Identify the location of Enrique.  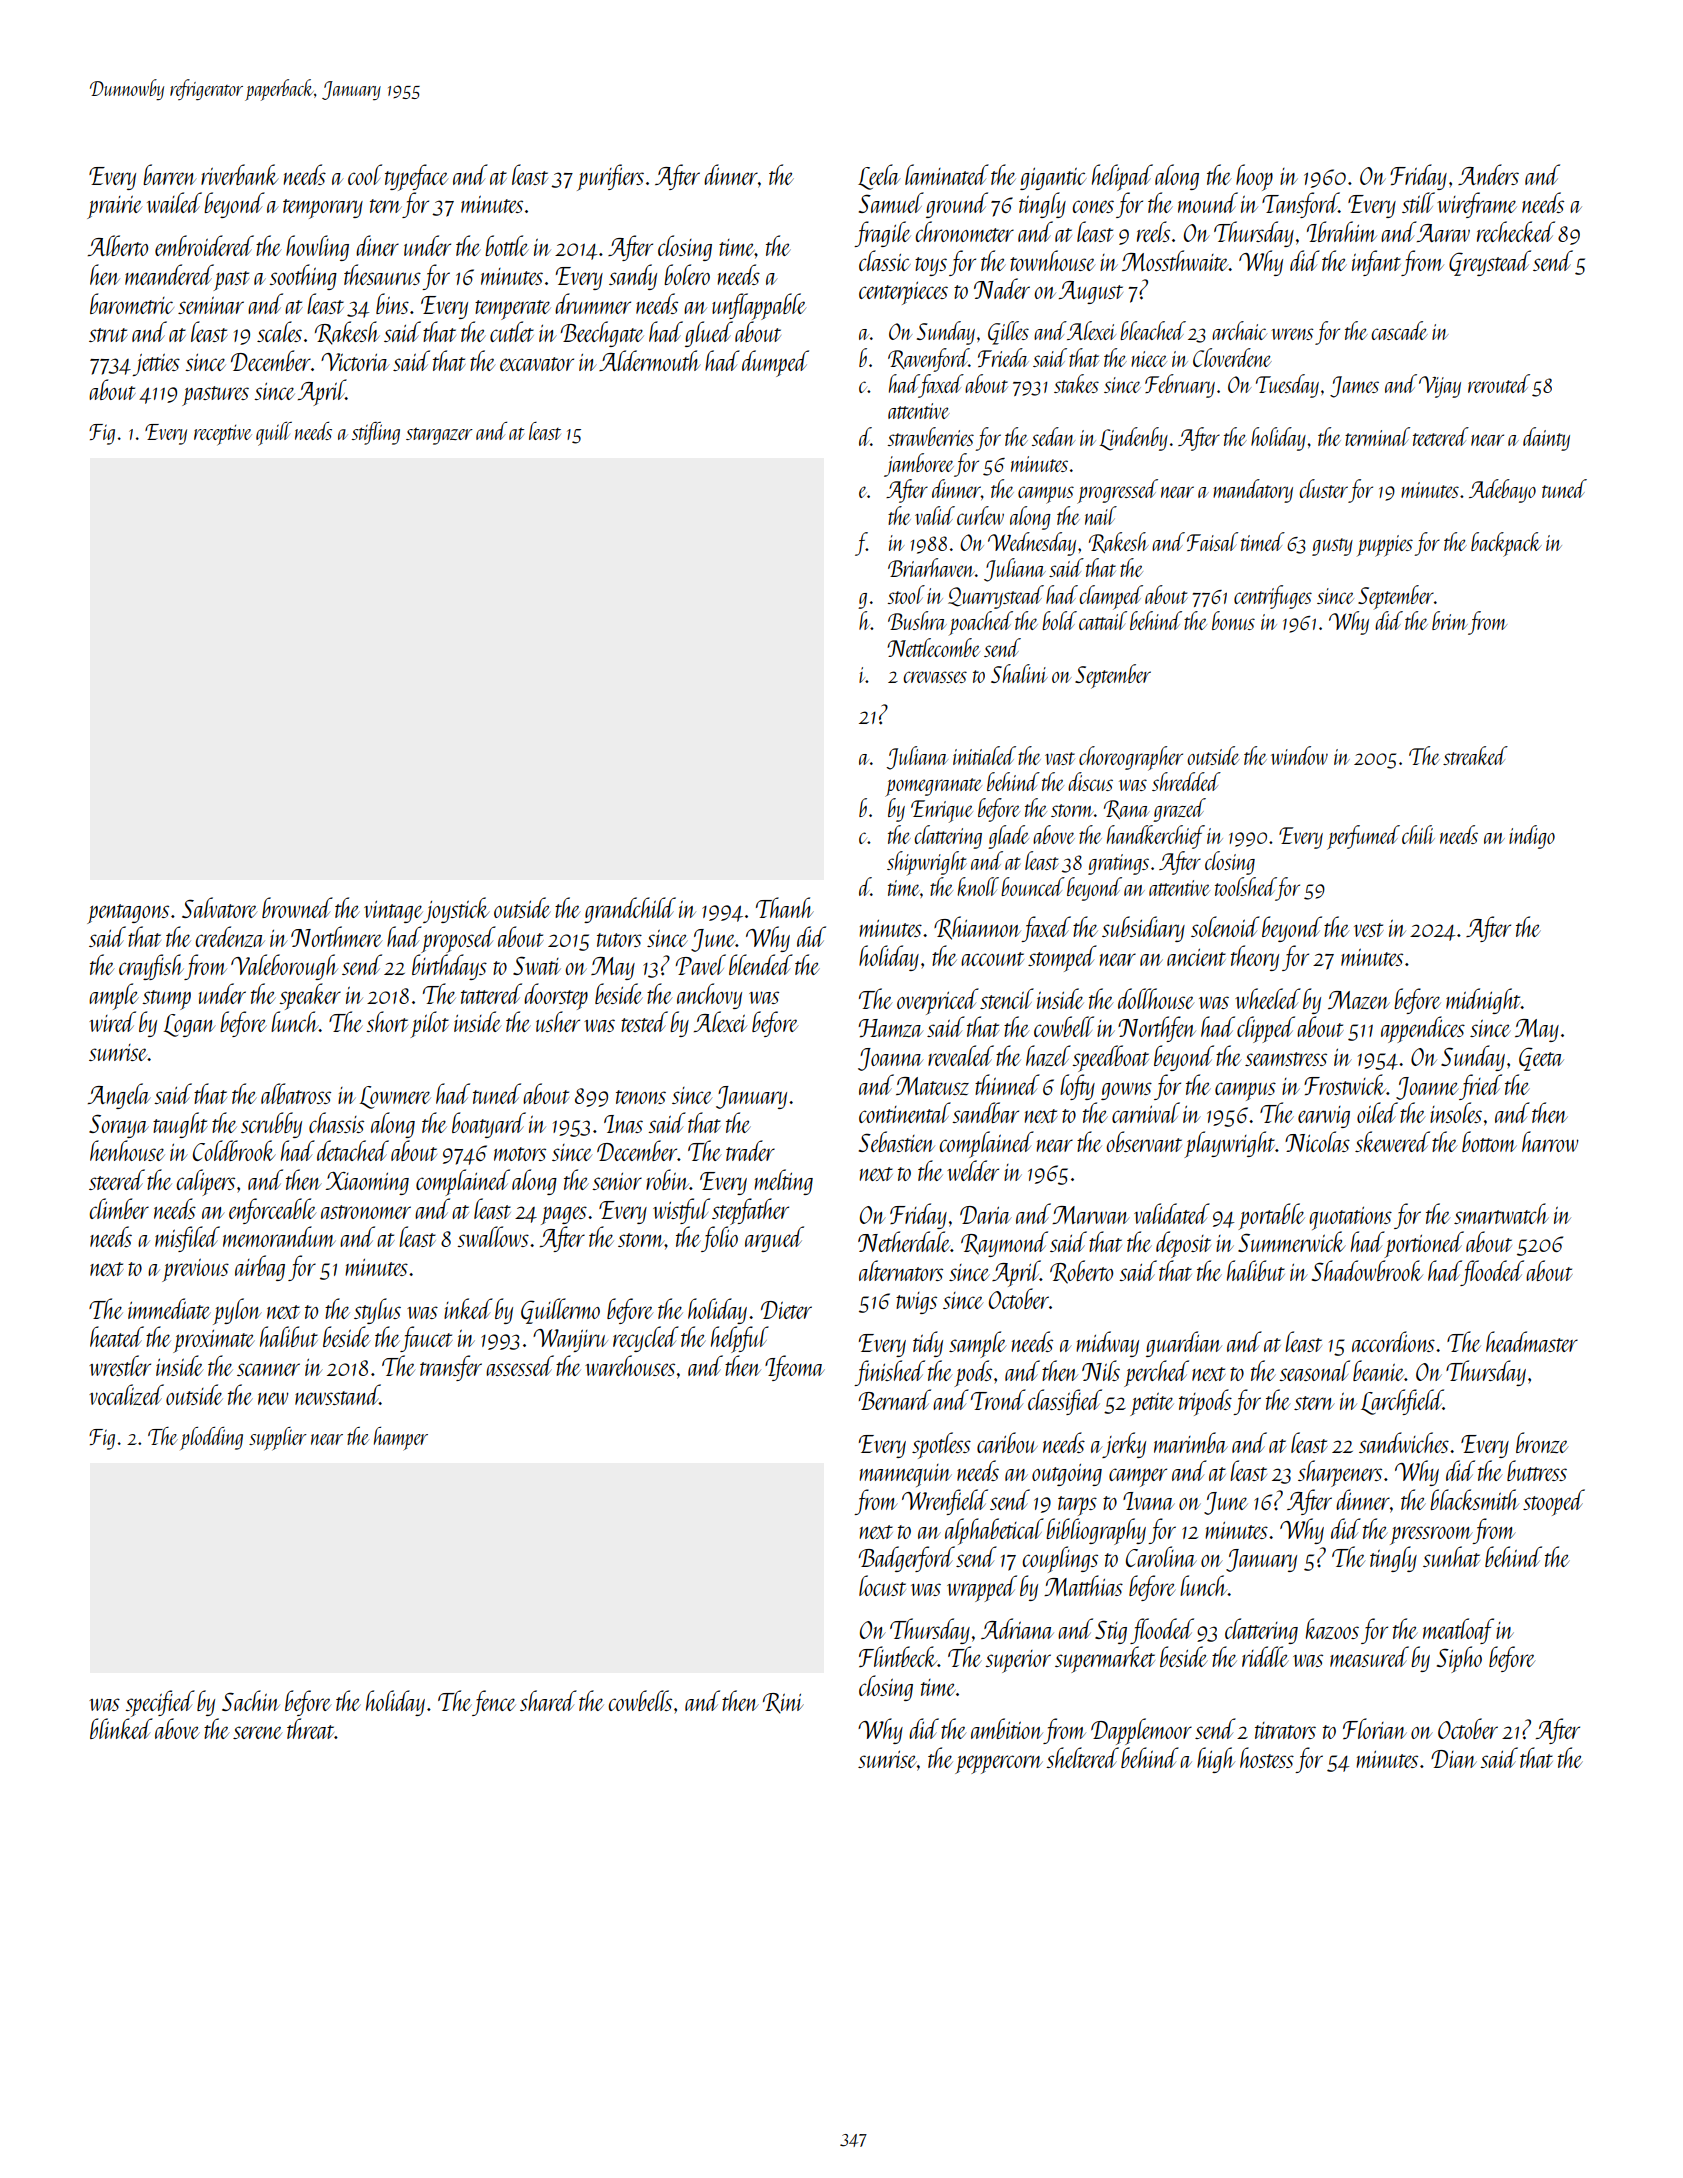
(942, 811).
